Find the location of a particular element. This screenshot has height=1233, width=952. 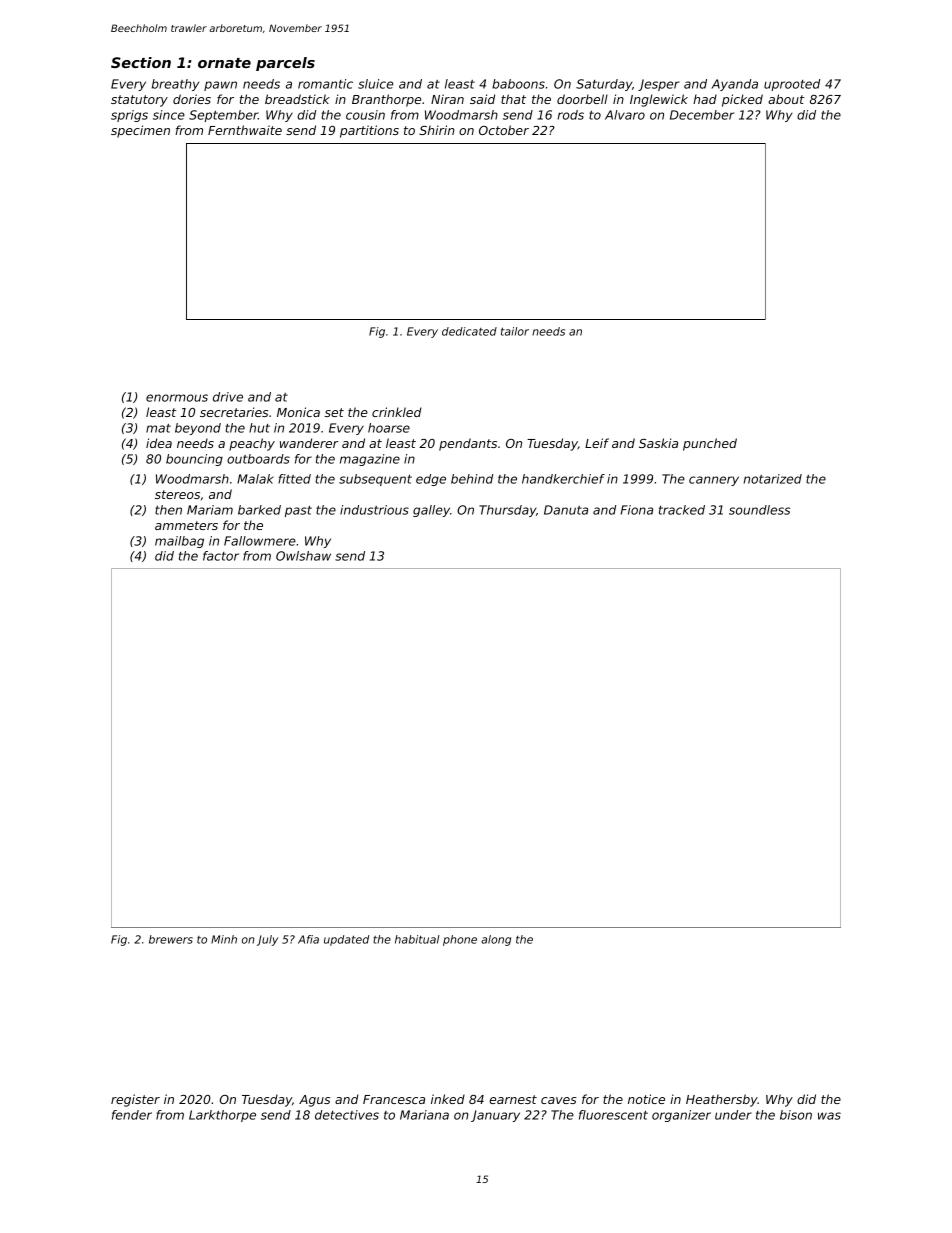

January is located at coordinates (495, 1116).
